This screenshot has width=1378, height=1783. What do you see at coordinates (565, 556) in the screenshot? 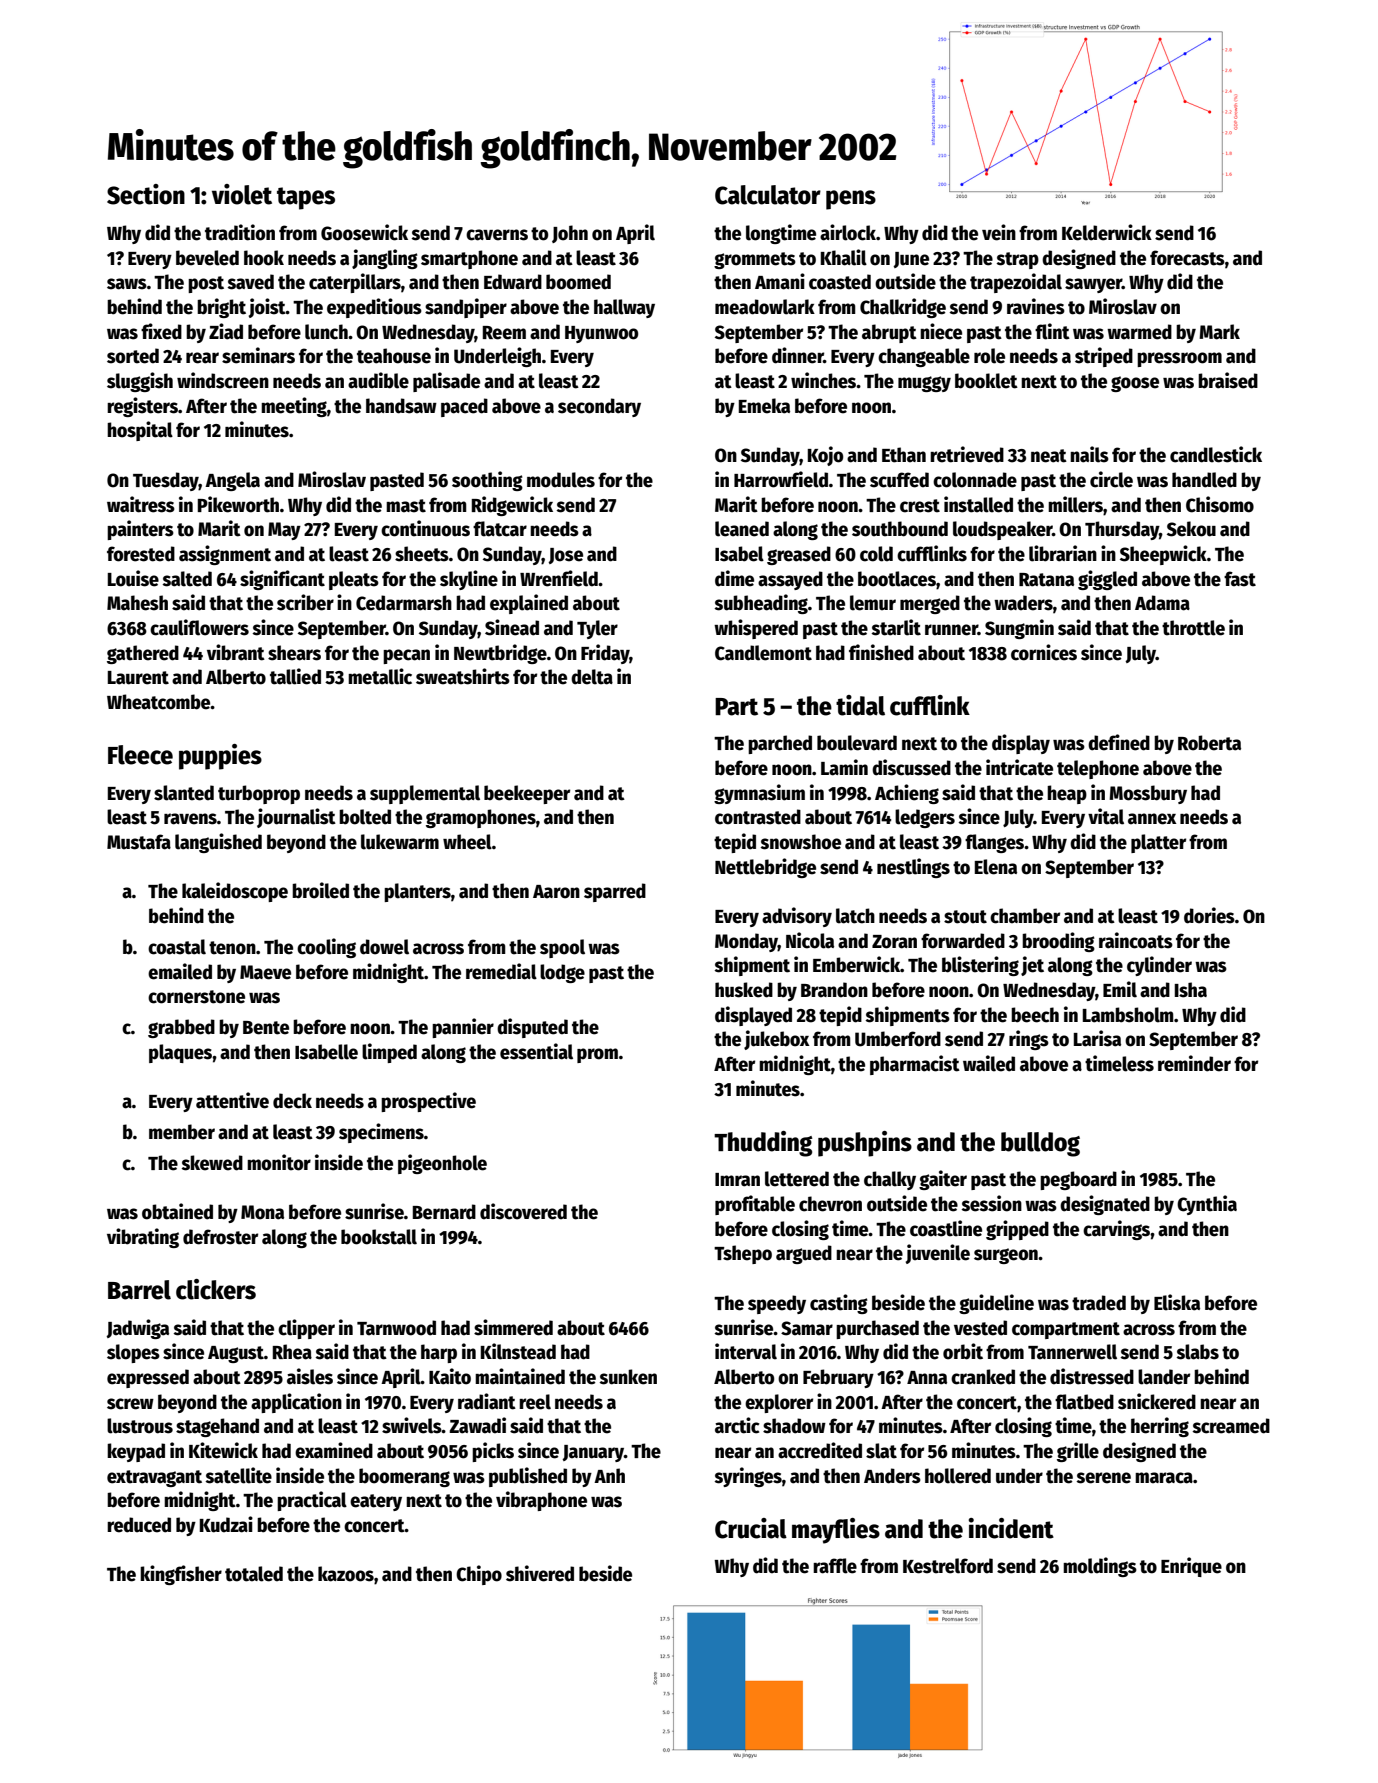
I see `Jose` at bounding box center [565, 556].
